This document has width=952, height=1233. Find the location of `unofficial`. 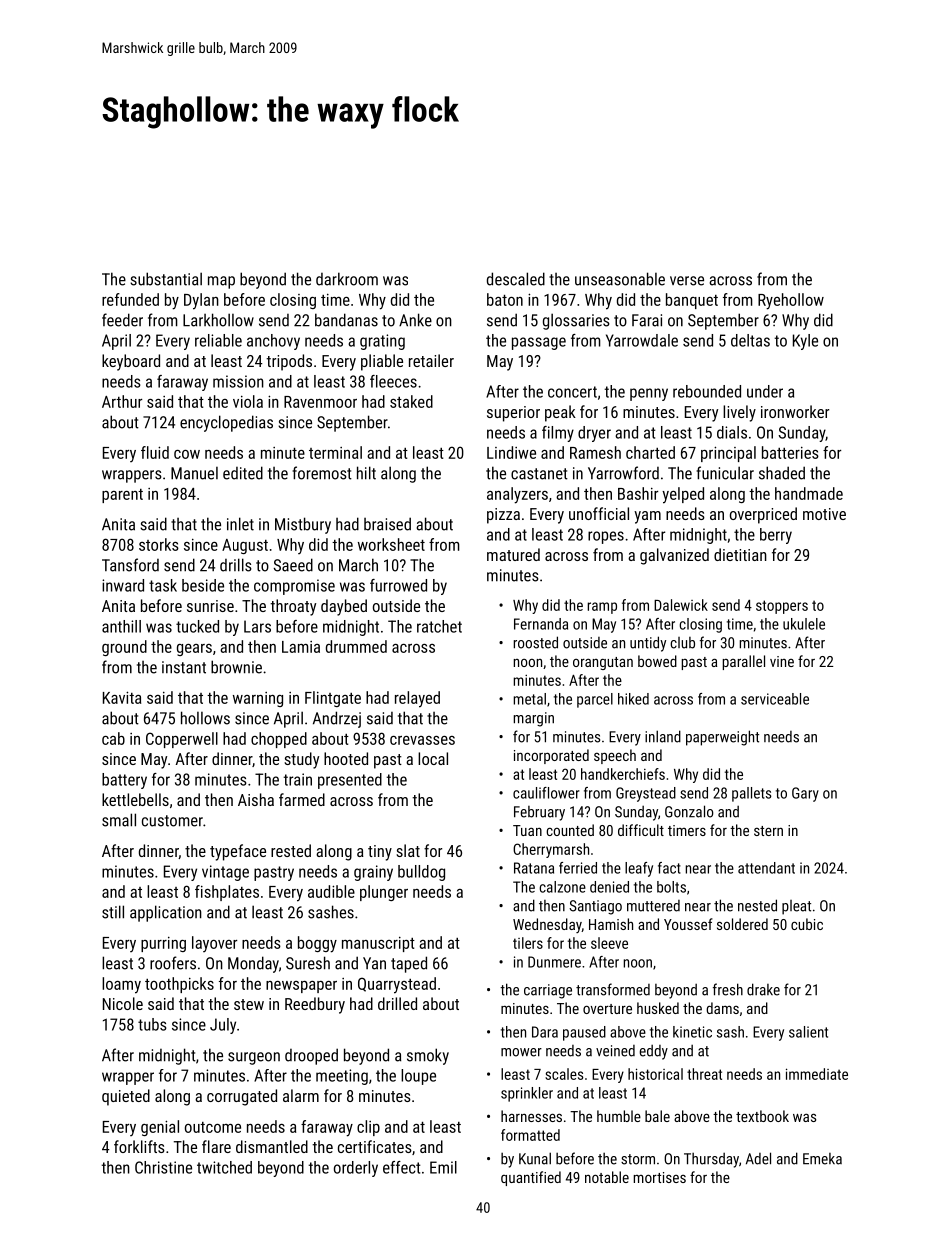

unofficial is located at coordinates (599, 513).
